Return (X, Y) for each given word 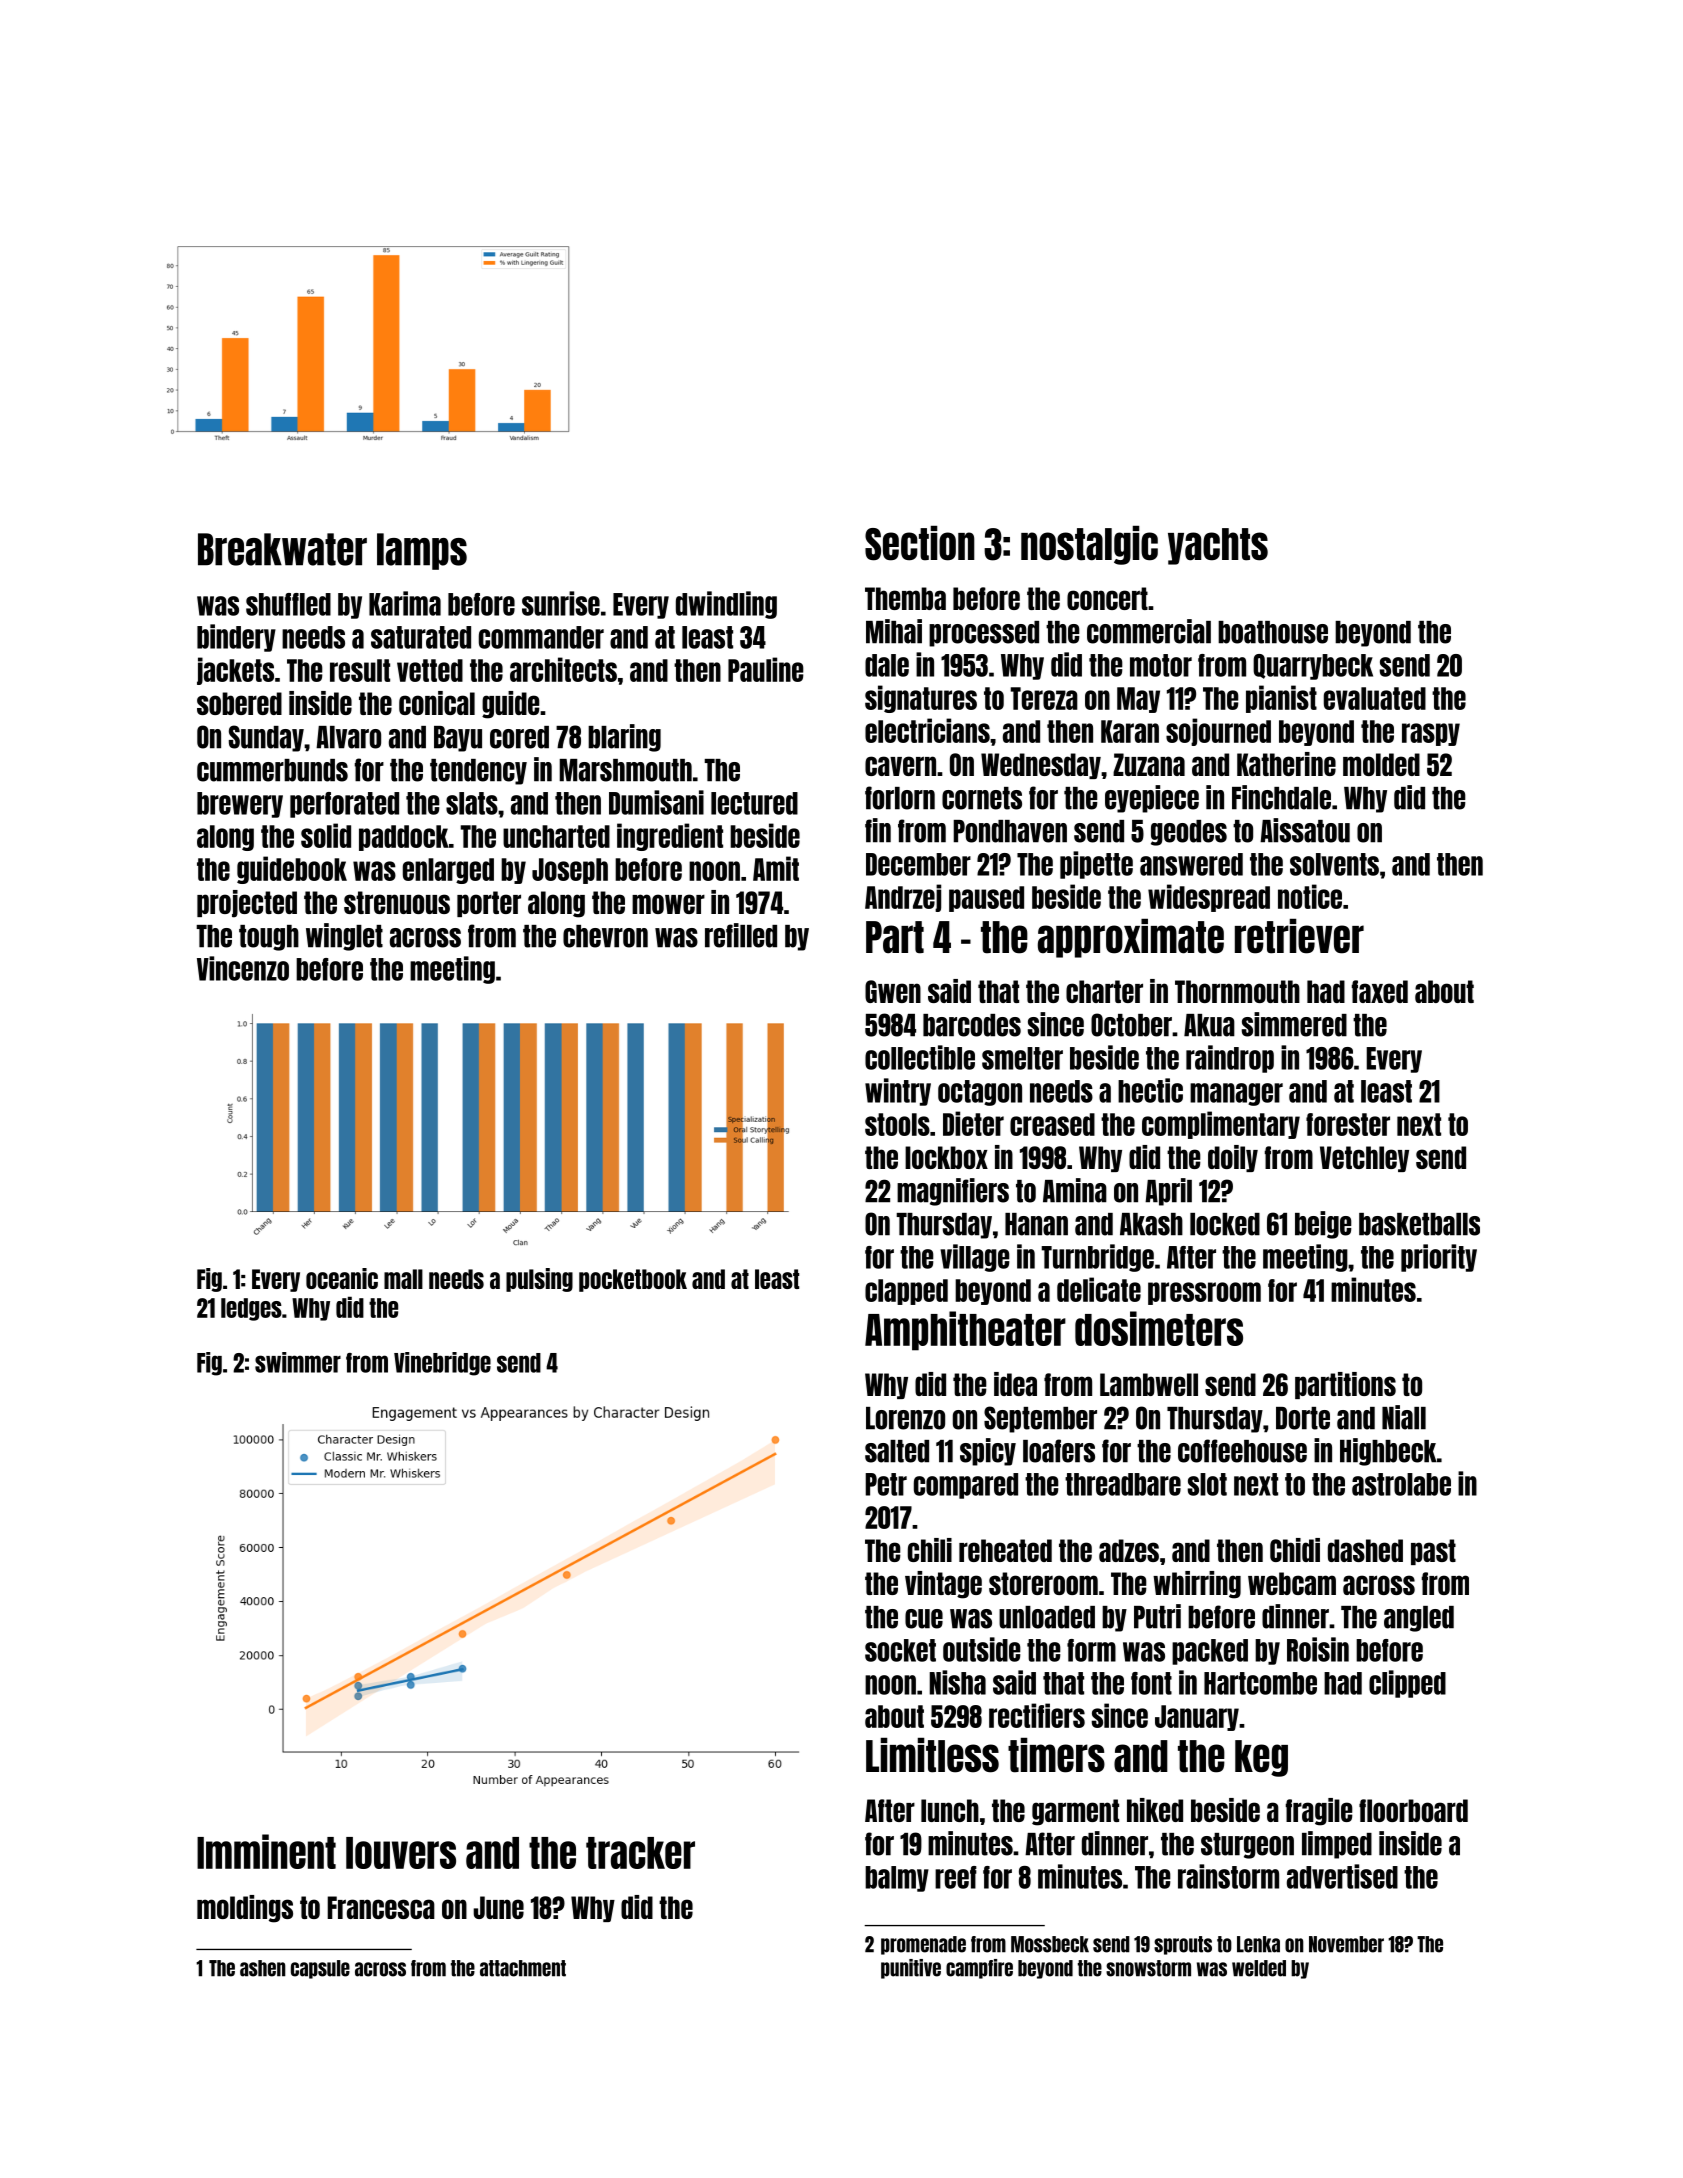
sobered (239, 703)
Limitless (932, 1755)
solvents (1334, 864)
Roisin (1318, 1649)
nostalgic (1089, 545)
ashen (263, 1968)
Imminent (266, 1851)
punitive (911, 1969)
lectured (754, 803)
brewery (240, 805)
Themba (905, 598)
